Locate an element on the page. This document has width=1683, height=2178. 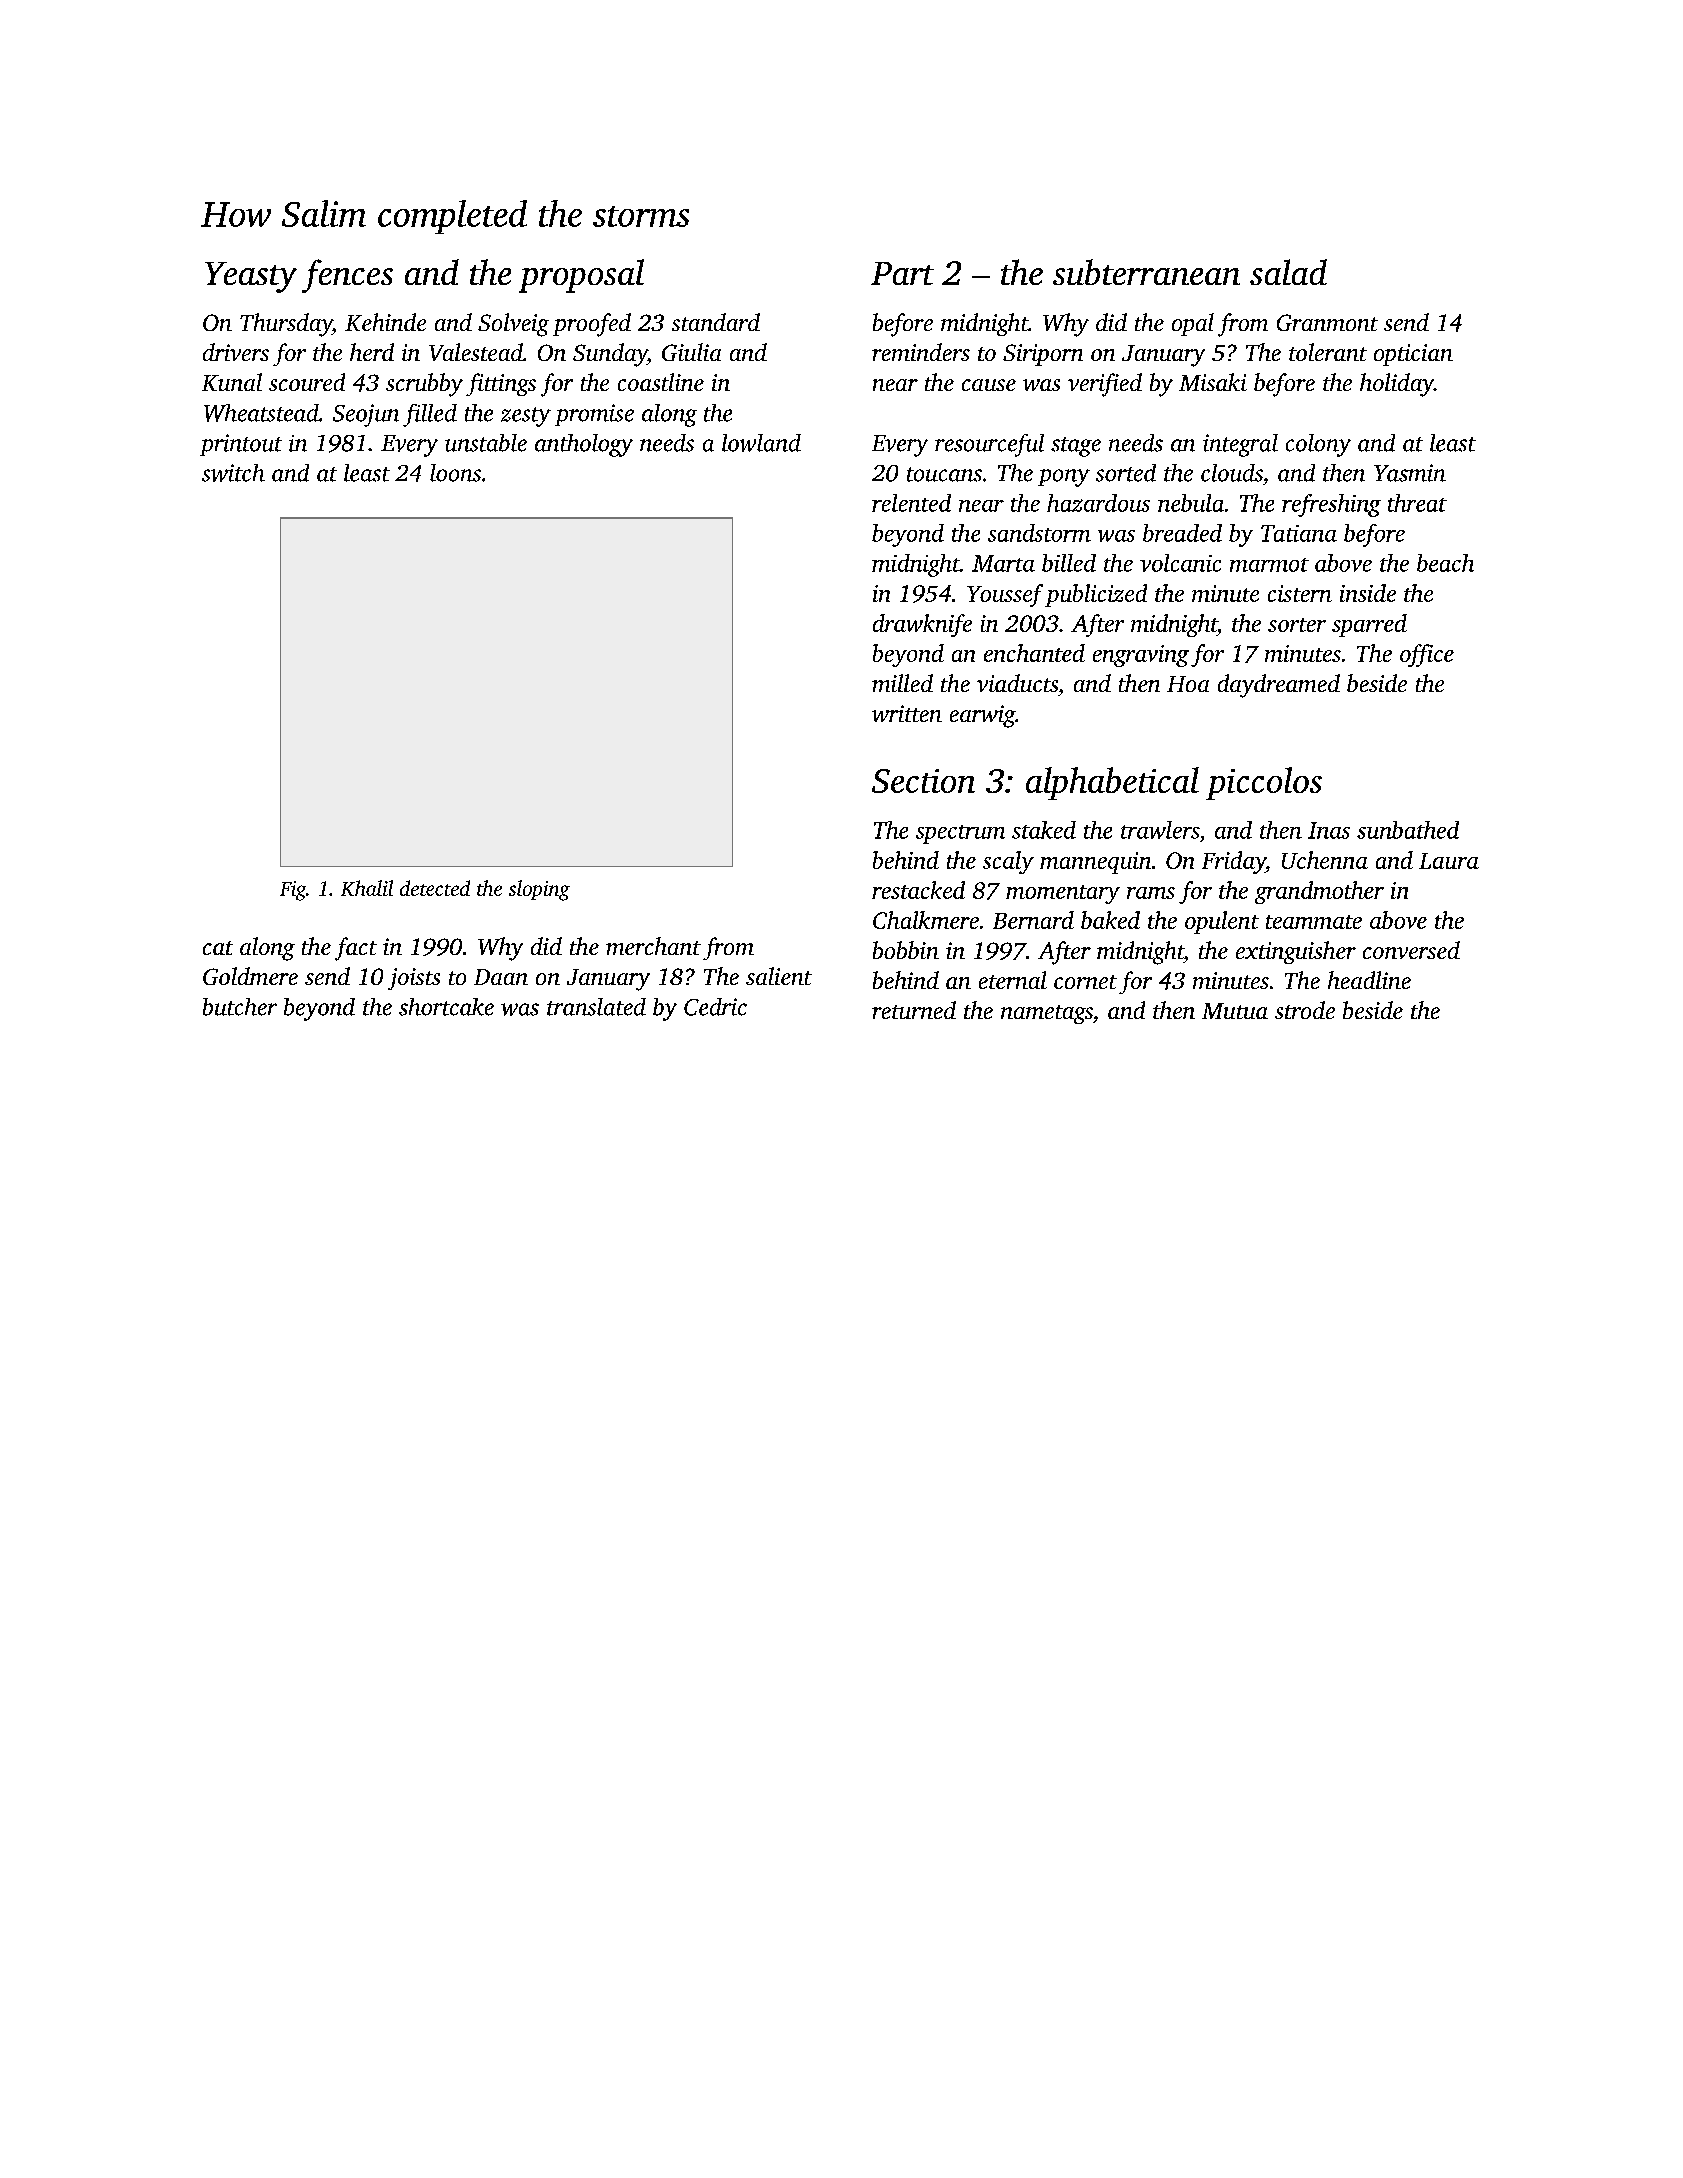
subterranean is located at coordinates (1146, 272).
